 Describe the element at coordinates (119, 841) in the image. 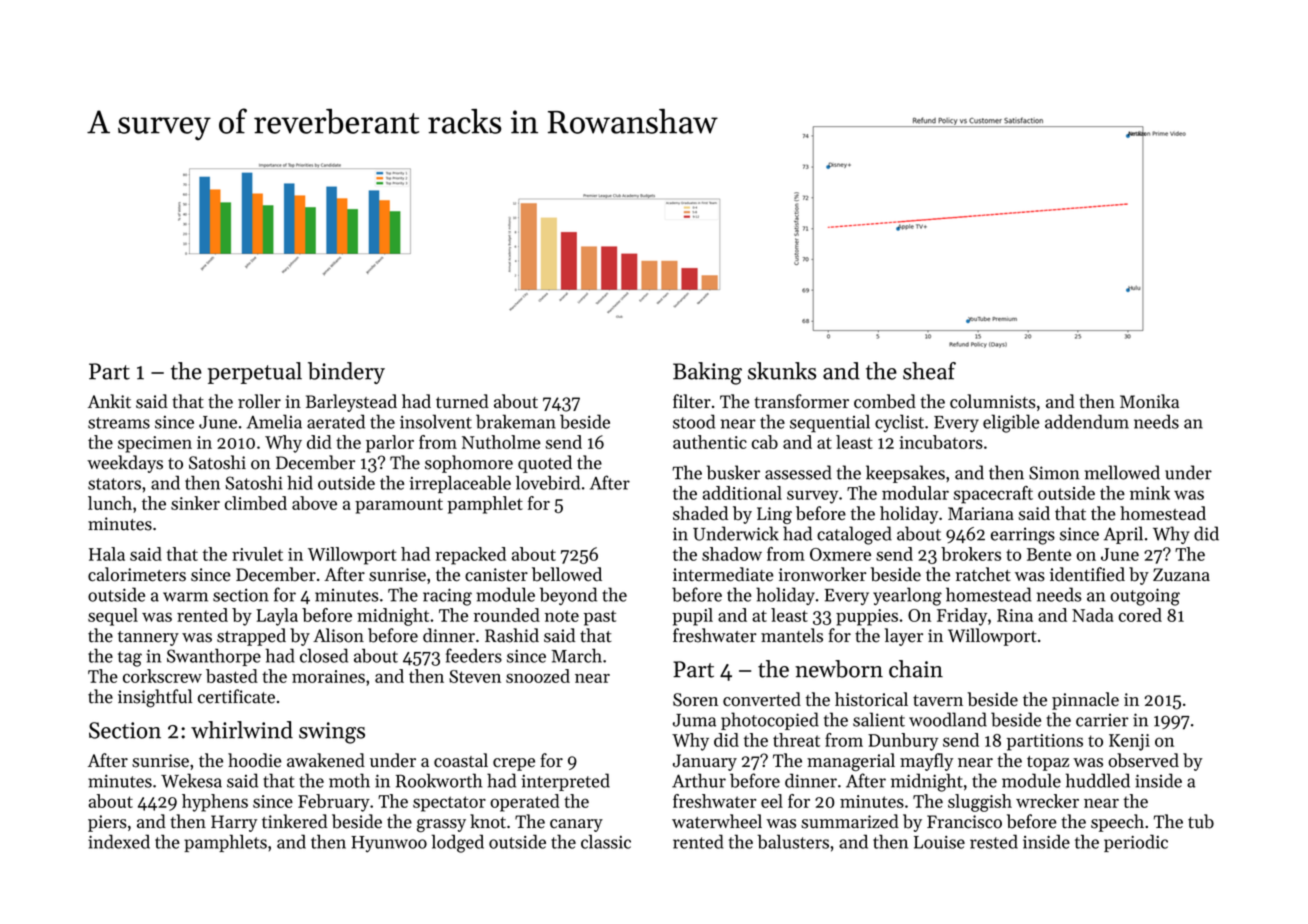

I see `indexed` at that location.
